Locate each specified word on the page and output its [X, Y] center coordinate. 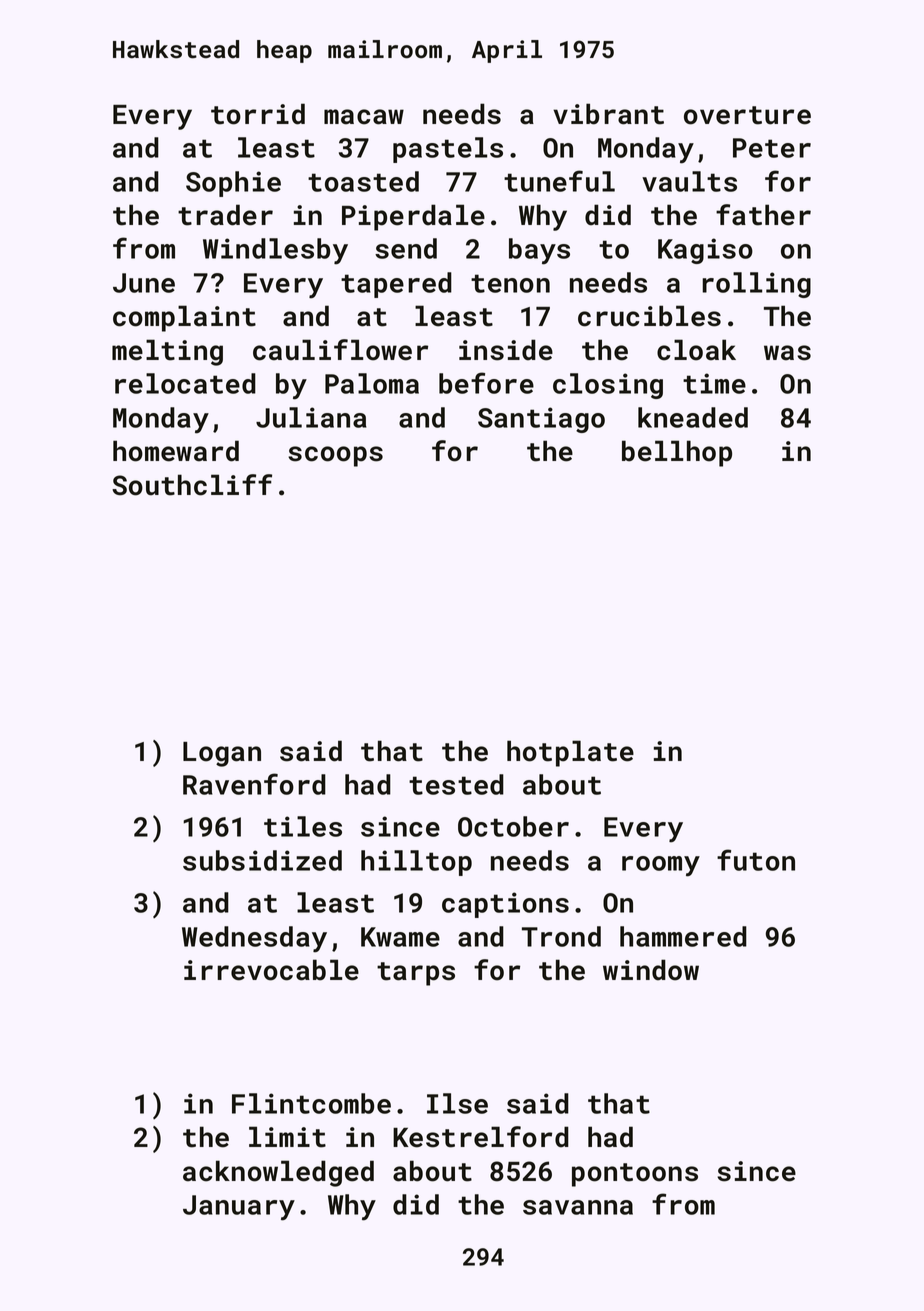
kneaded [693, 417]
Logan [222, 754]
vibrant [608, 114]
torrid [258, 114]
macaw [364, 117]
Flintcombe [311, 1103]
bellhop [677, 453]
